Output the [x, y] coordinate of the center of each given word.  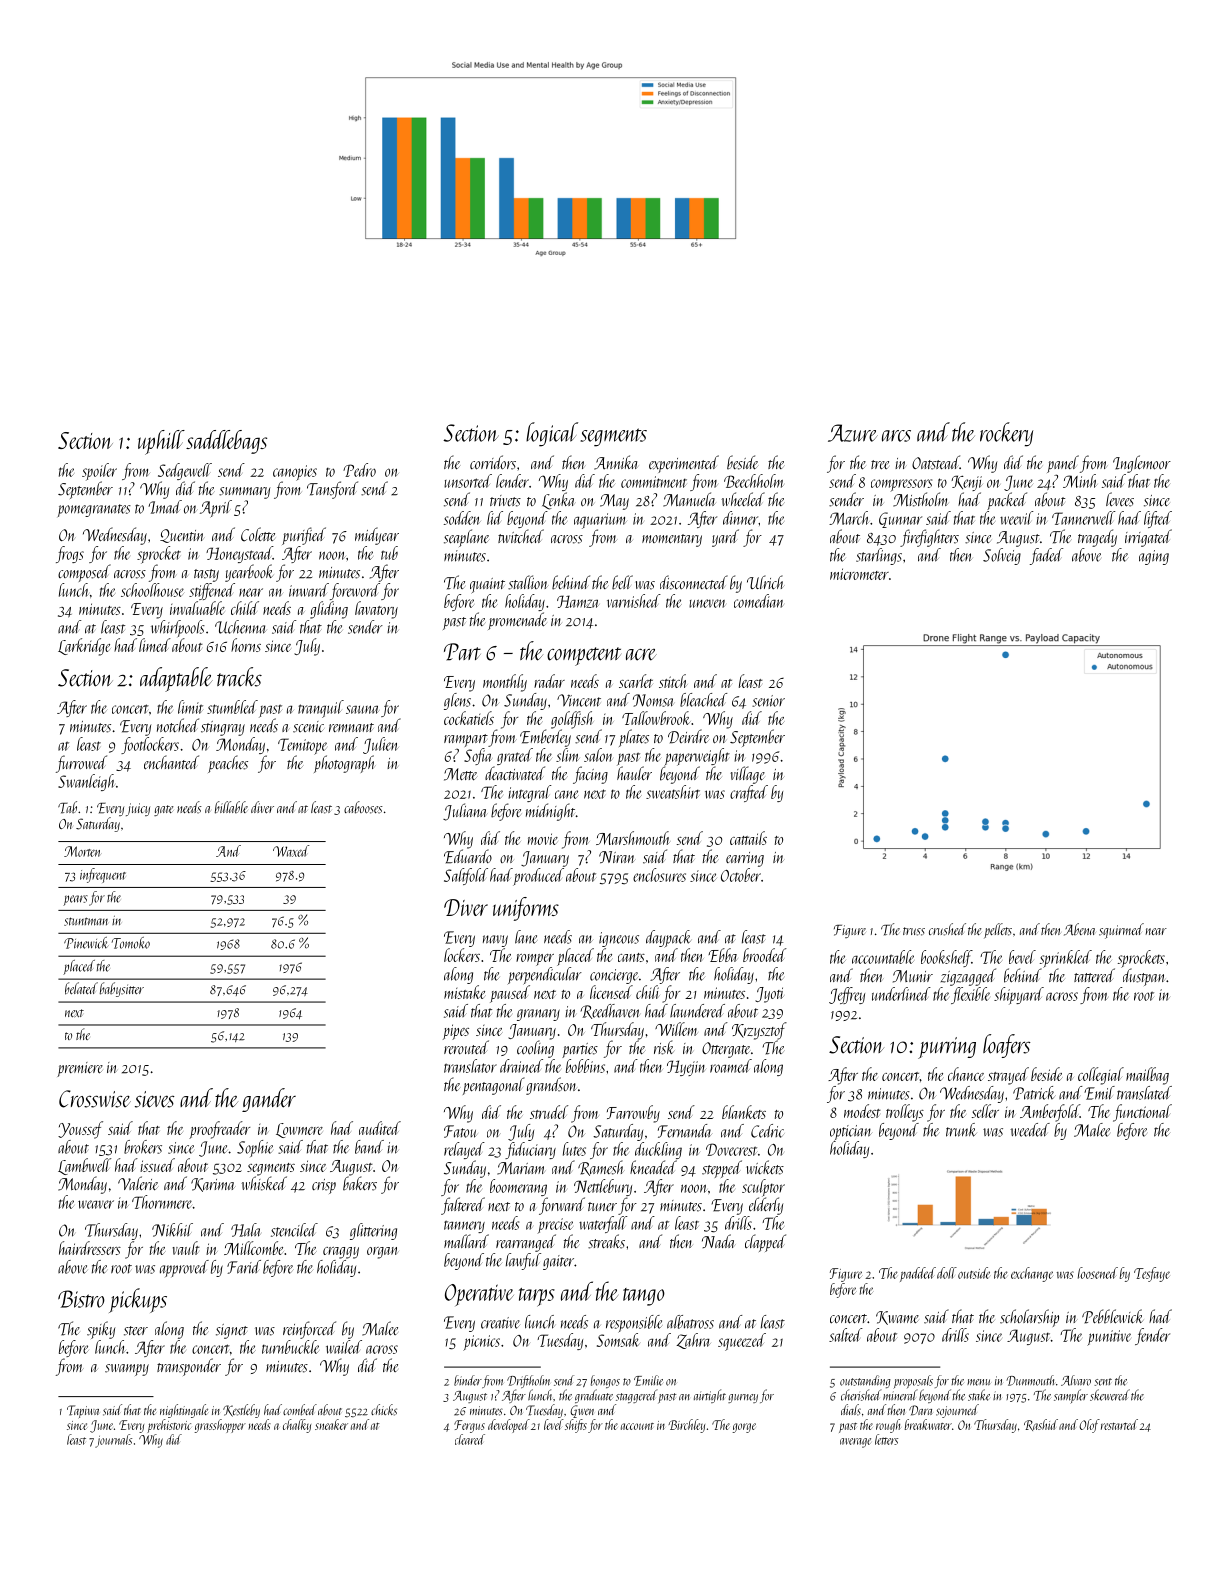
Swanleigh [86, 782]
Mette [460, 774]
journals [113, 1441]
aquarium [600, 521]
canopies [295, 473]
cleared [470, 1439]
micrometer [859, 574]
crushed [947, 929]
